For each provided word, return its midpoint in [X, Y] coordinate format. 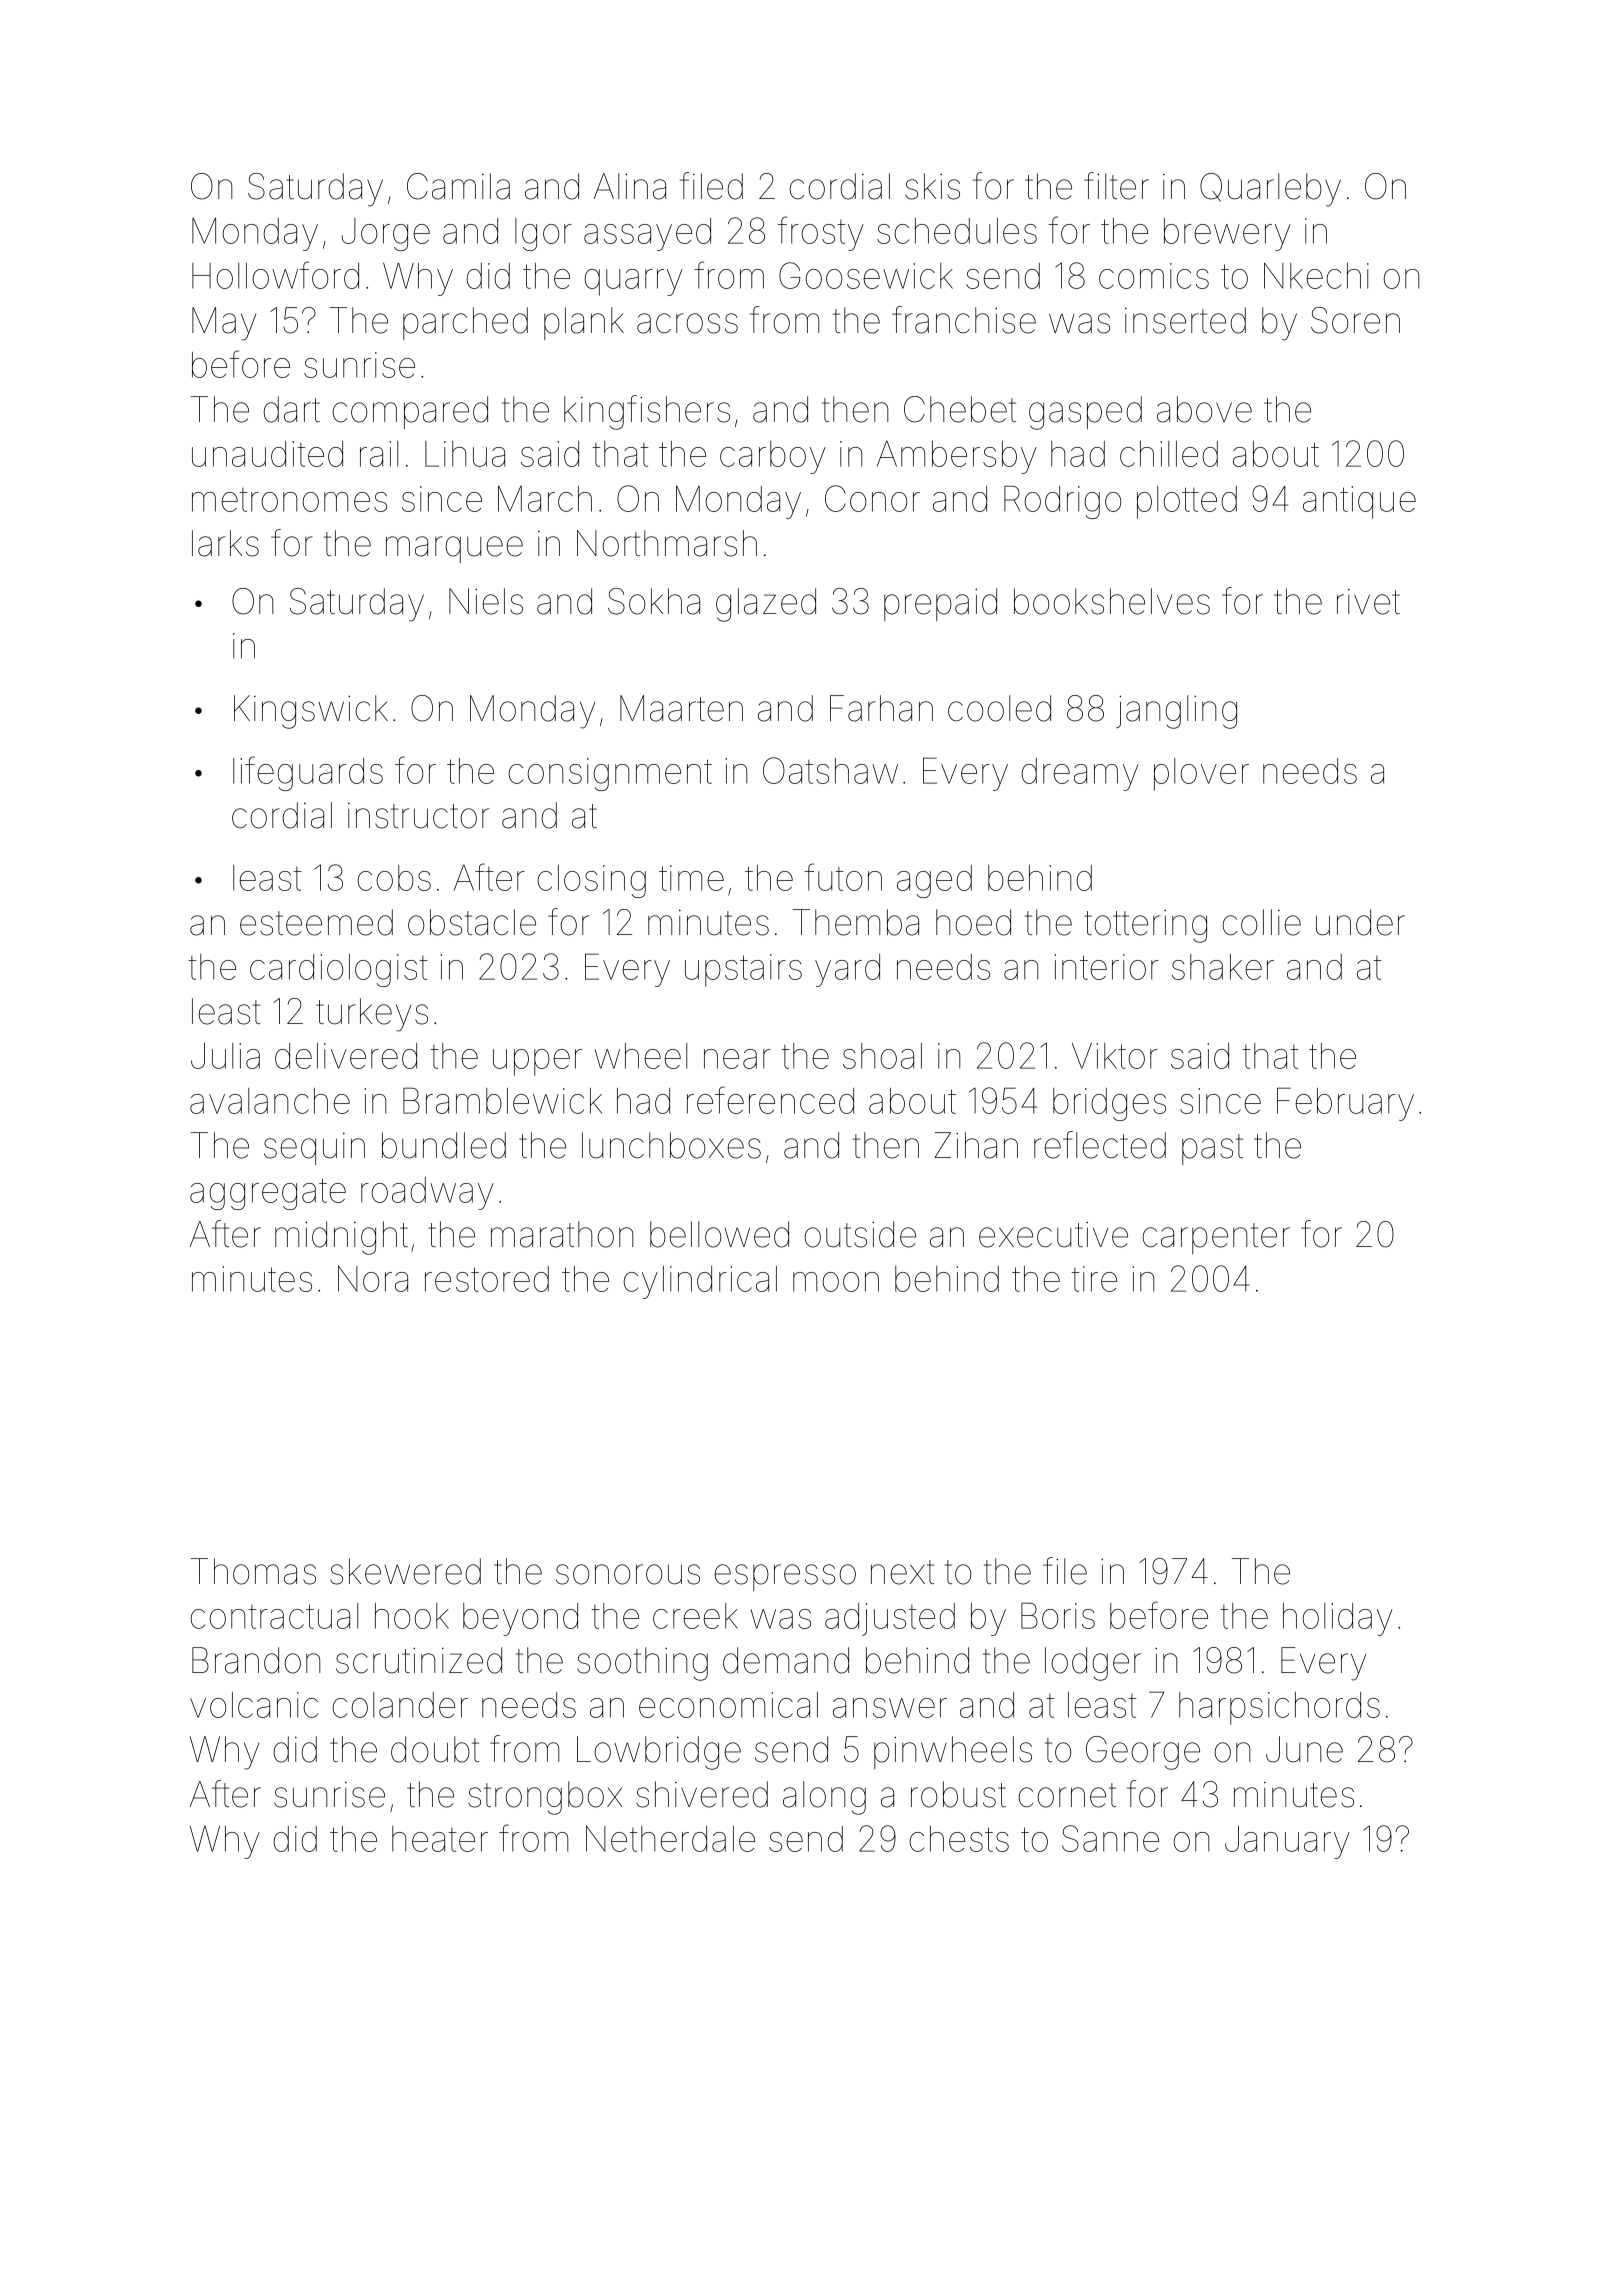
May [224, 324]
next [902, 1572]
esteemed [316, 922]
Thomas [253, 1571]
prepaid [940, 604]
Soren [1355, 320]
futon [843, 877]
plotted [1187, 502]
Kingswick [311, 712]
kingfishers [647, 412]
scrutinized [419, 1660]
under [1360, 922]
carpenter [1216, 1238]
